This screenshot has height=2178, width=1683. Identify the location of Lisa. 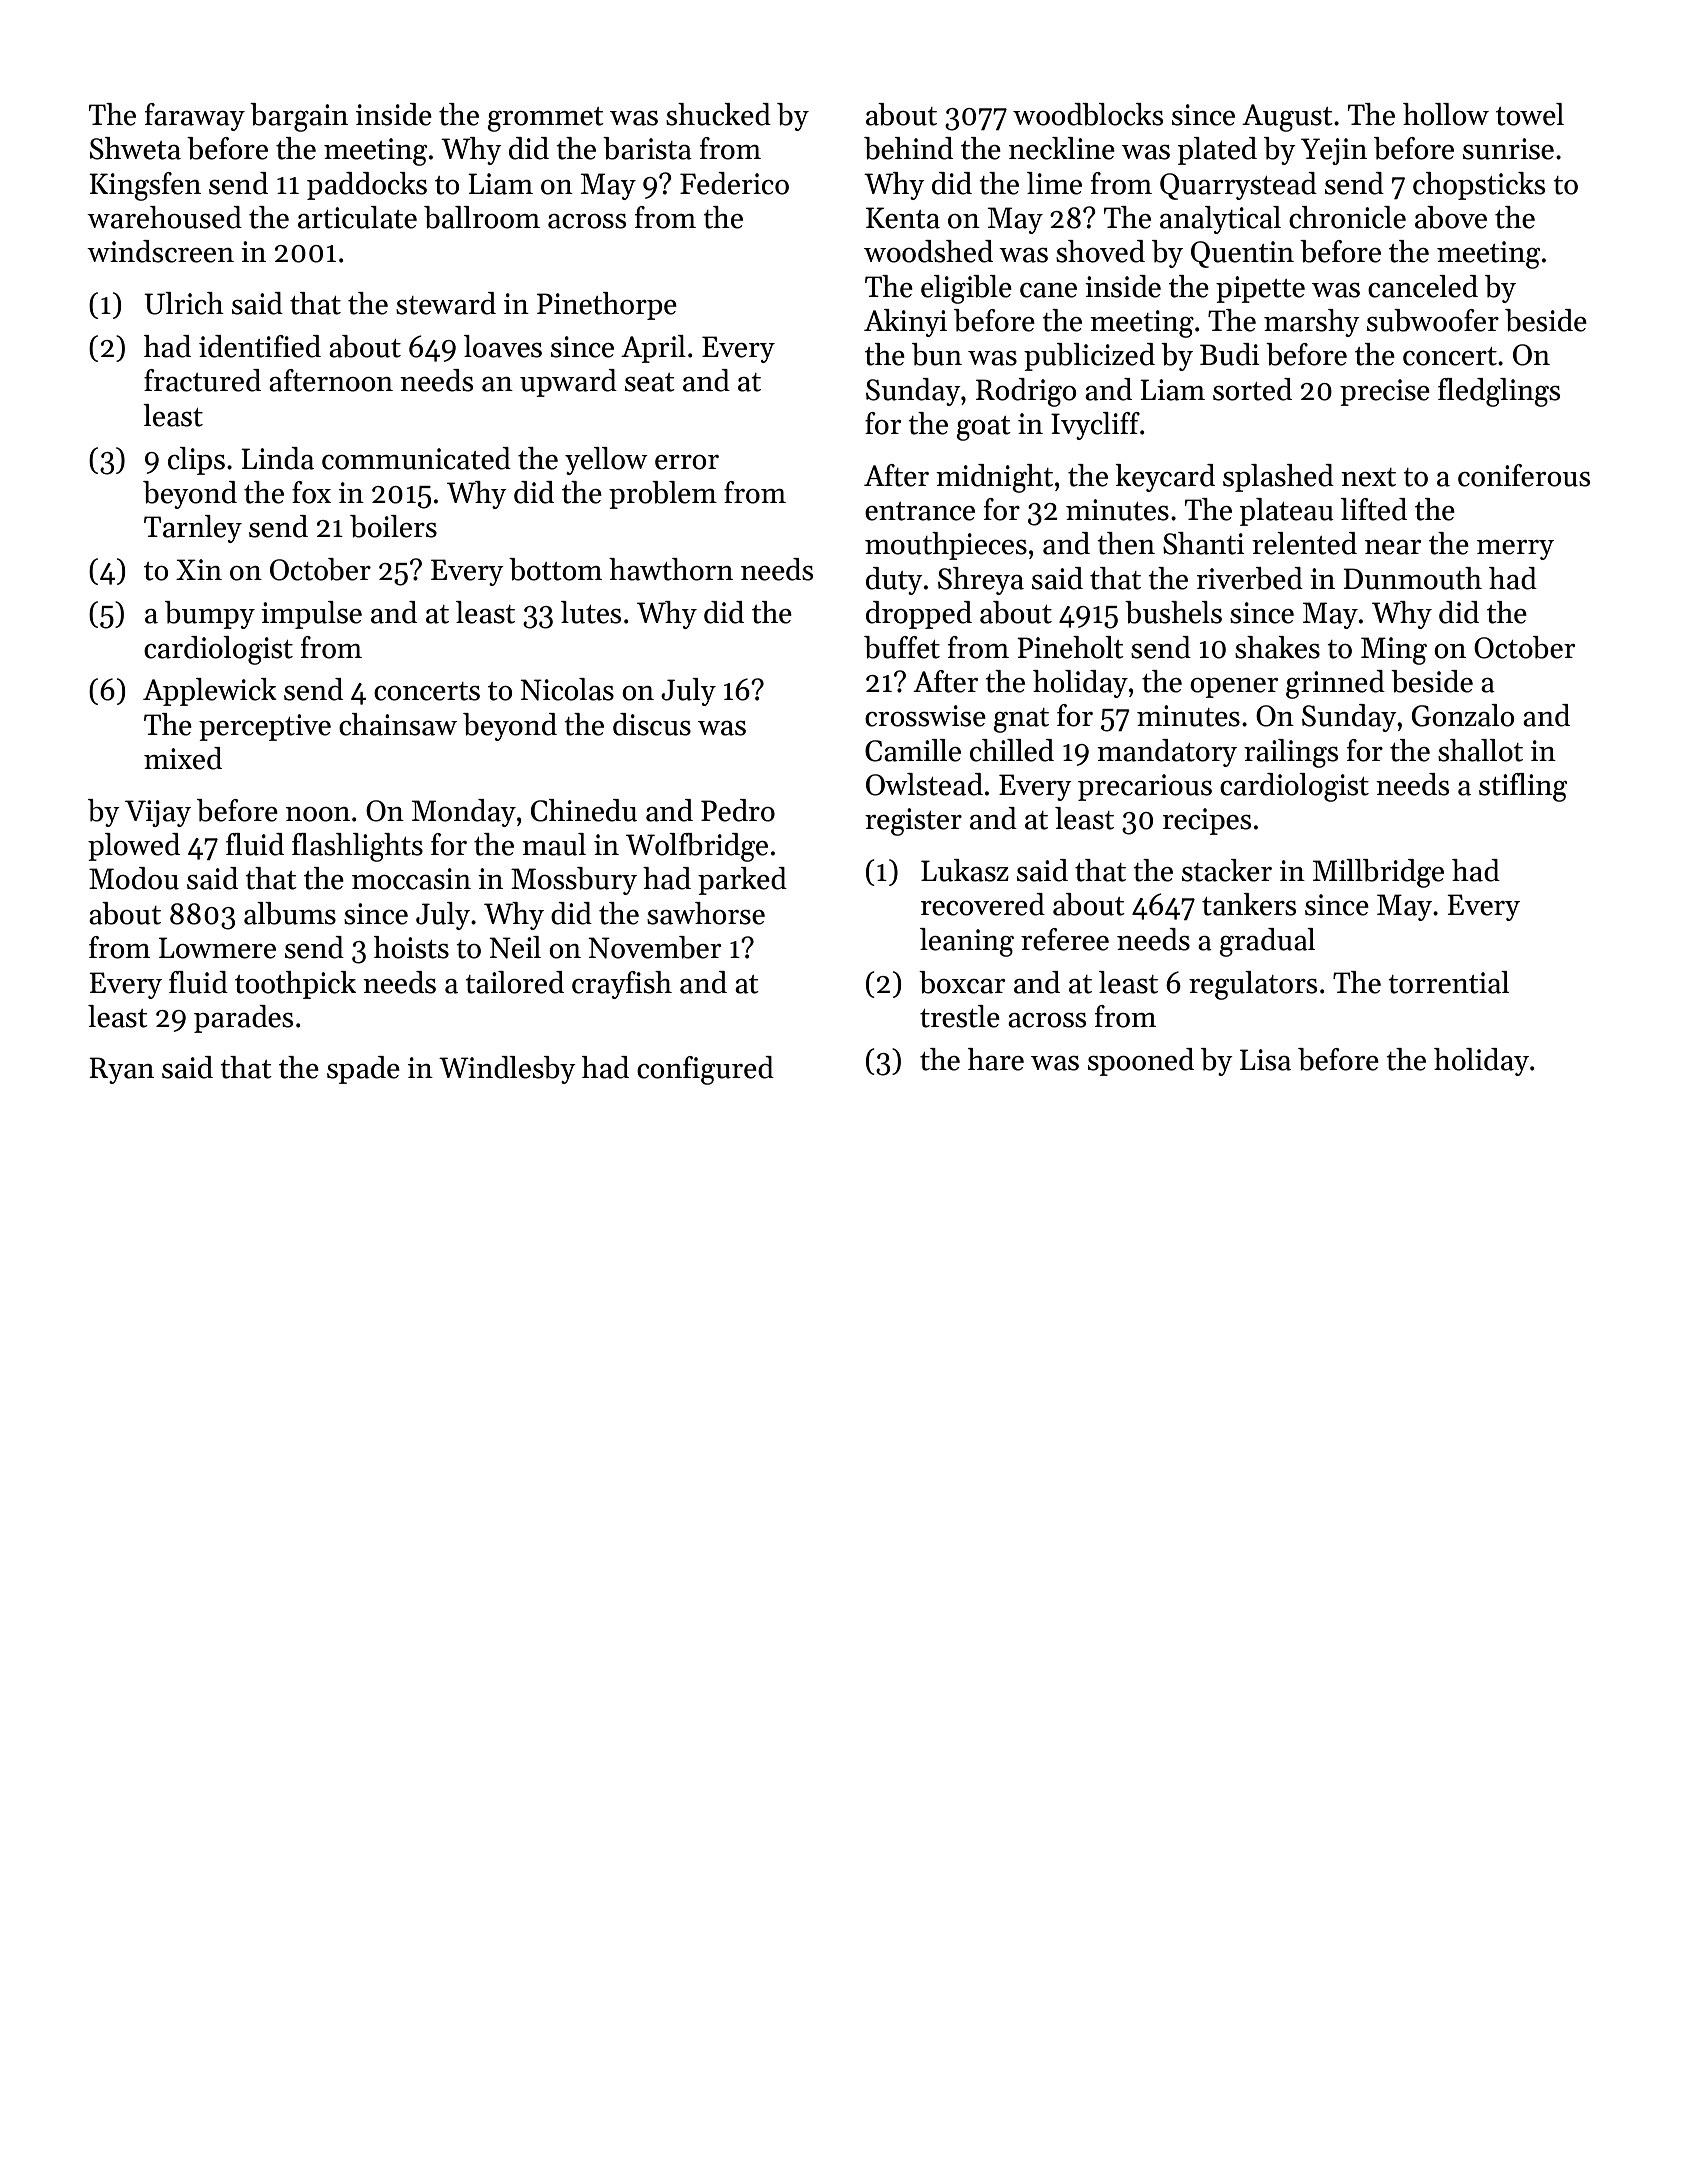
(1265, 1060).
